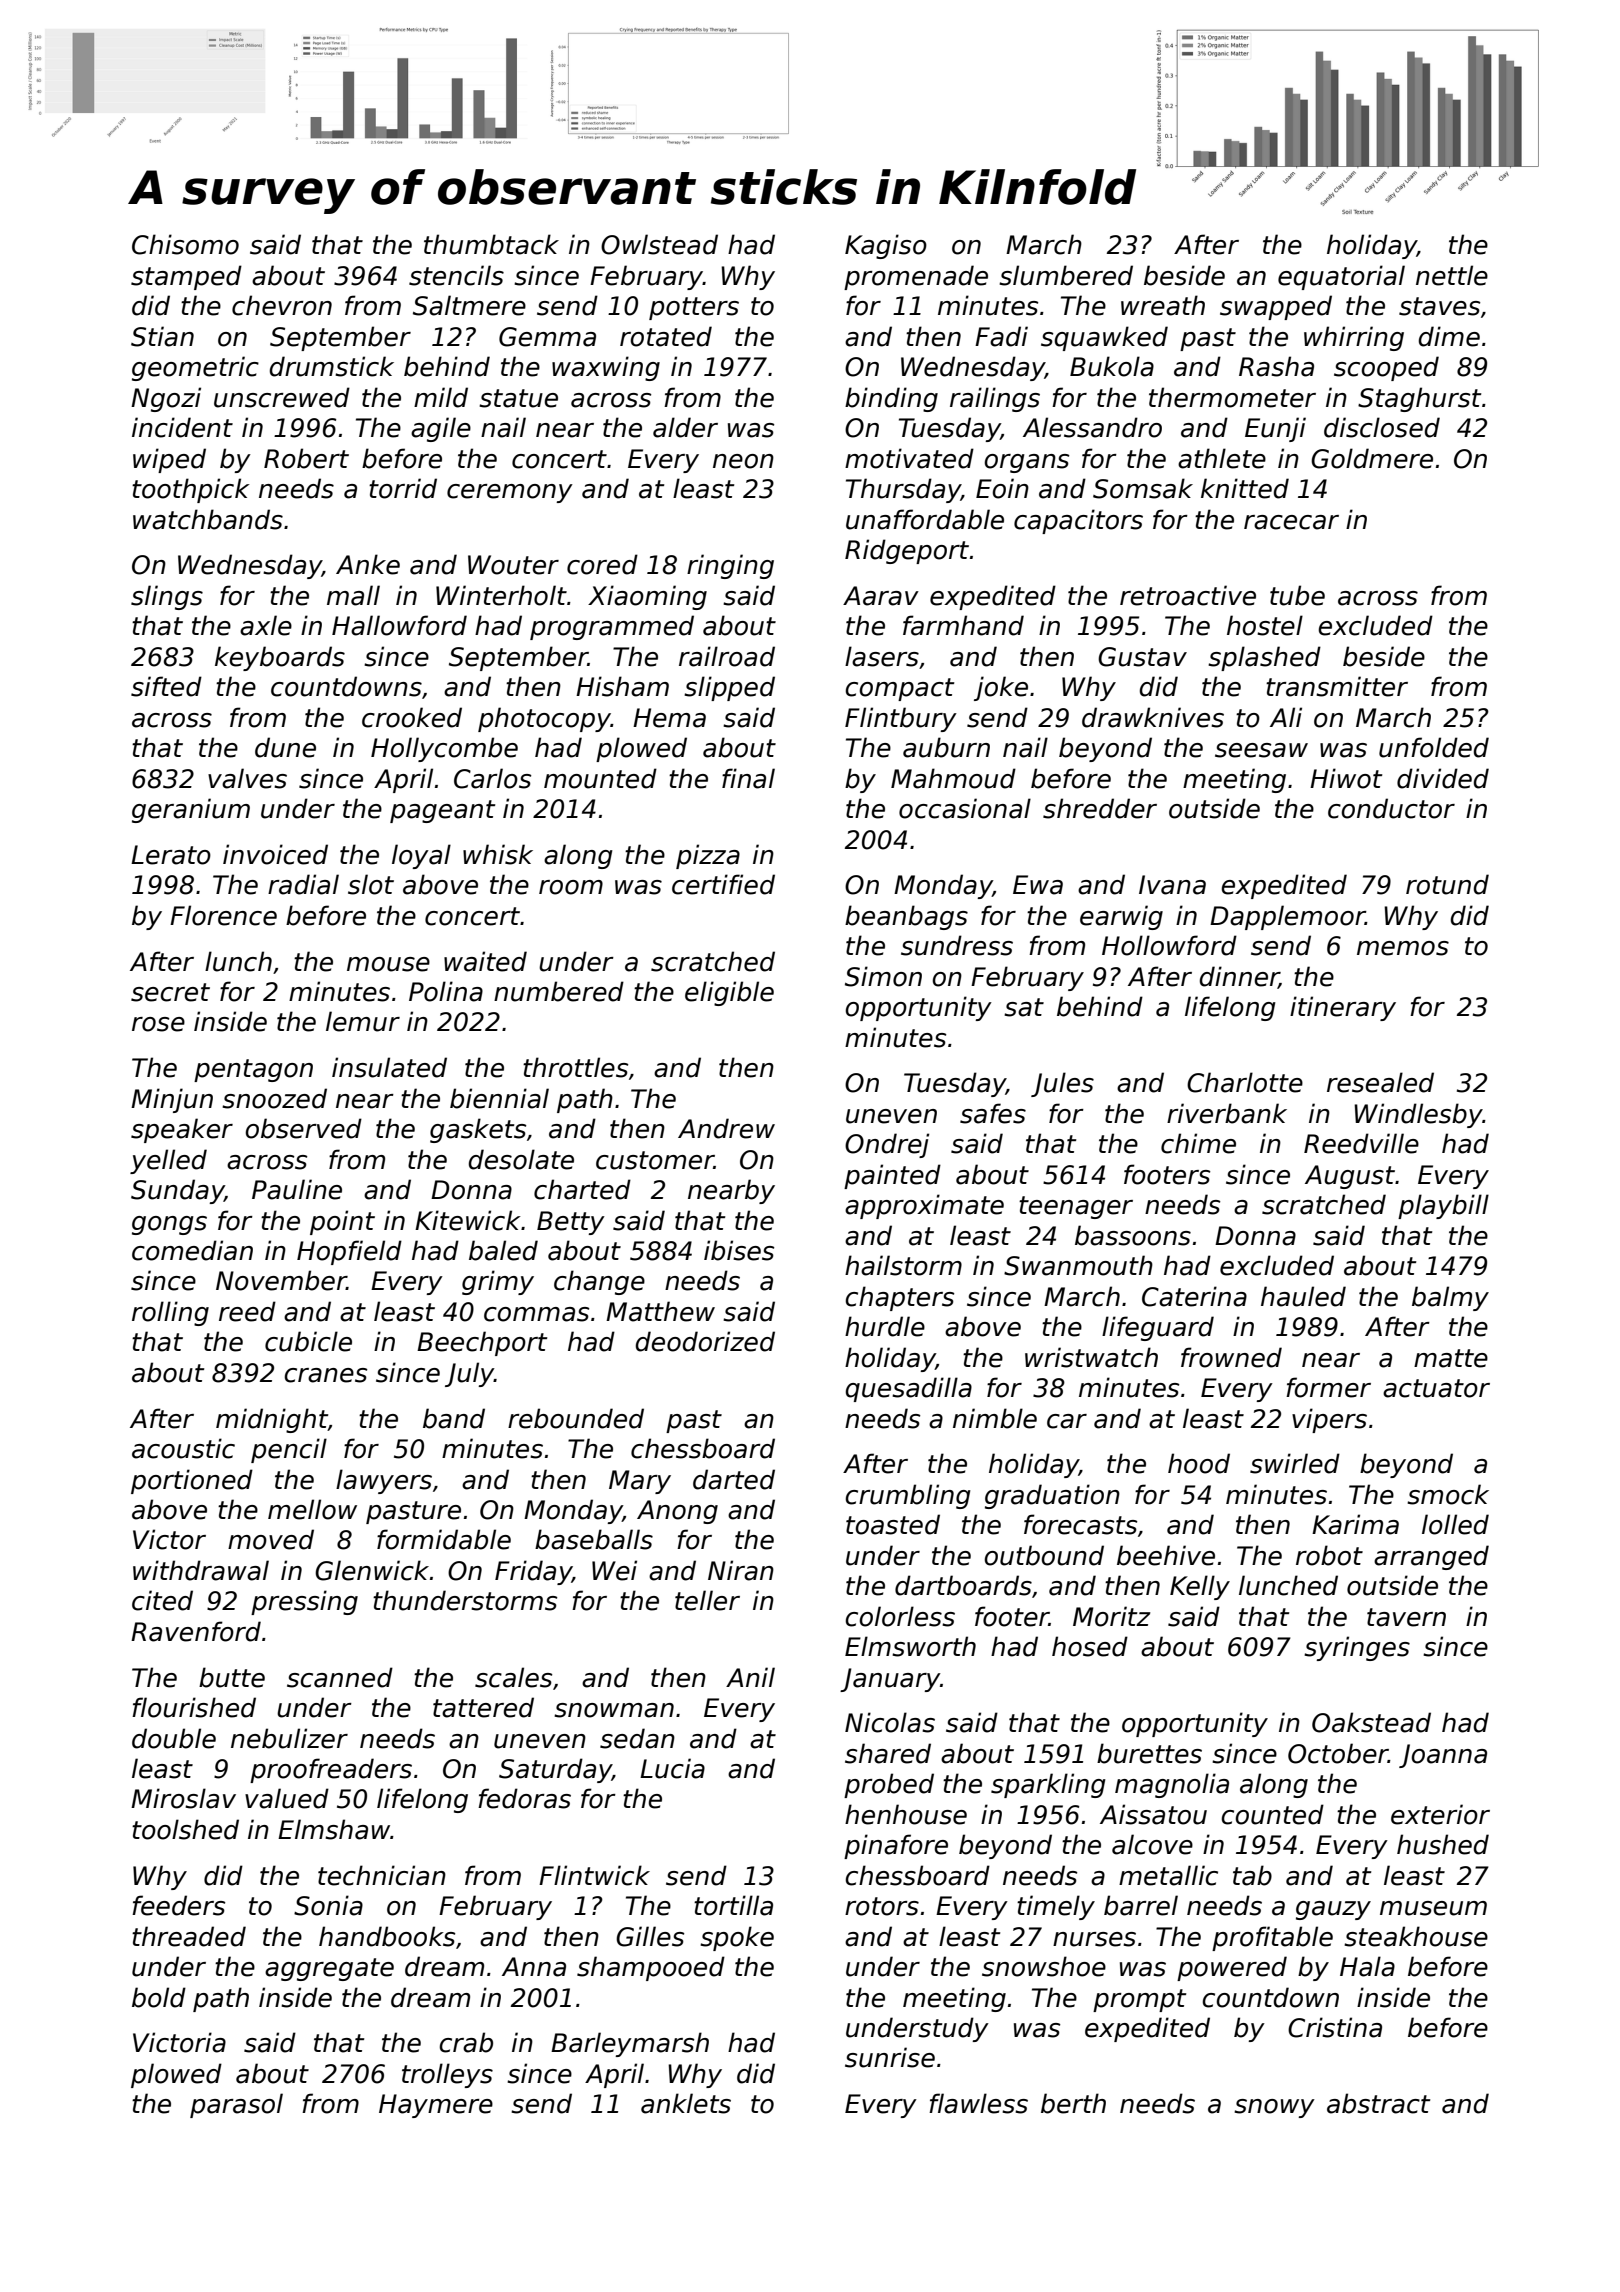 Image resolution: width=1620 pixels, height=2292 pixels. Describe the element at coordinates (349, 1252) in the image. I see `Hopfield` at that location.
